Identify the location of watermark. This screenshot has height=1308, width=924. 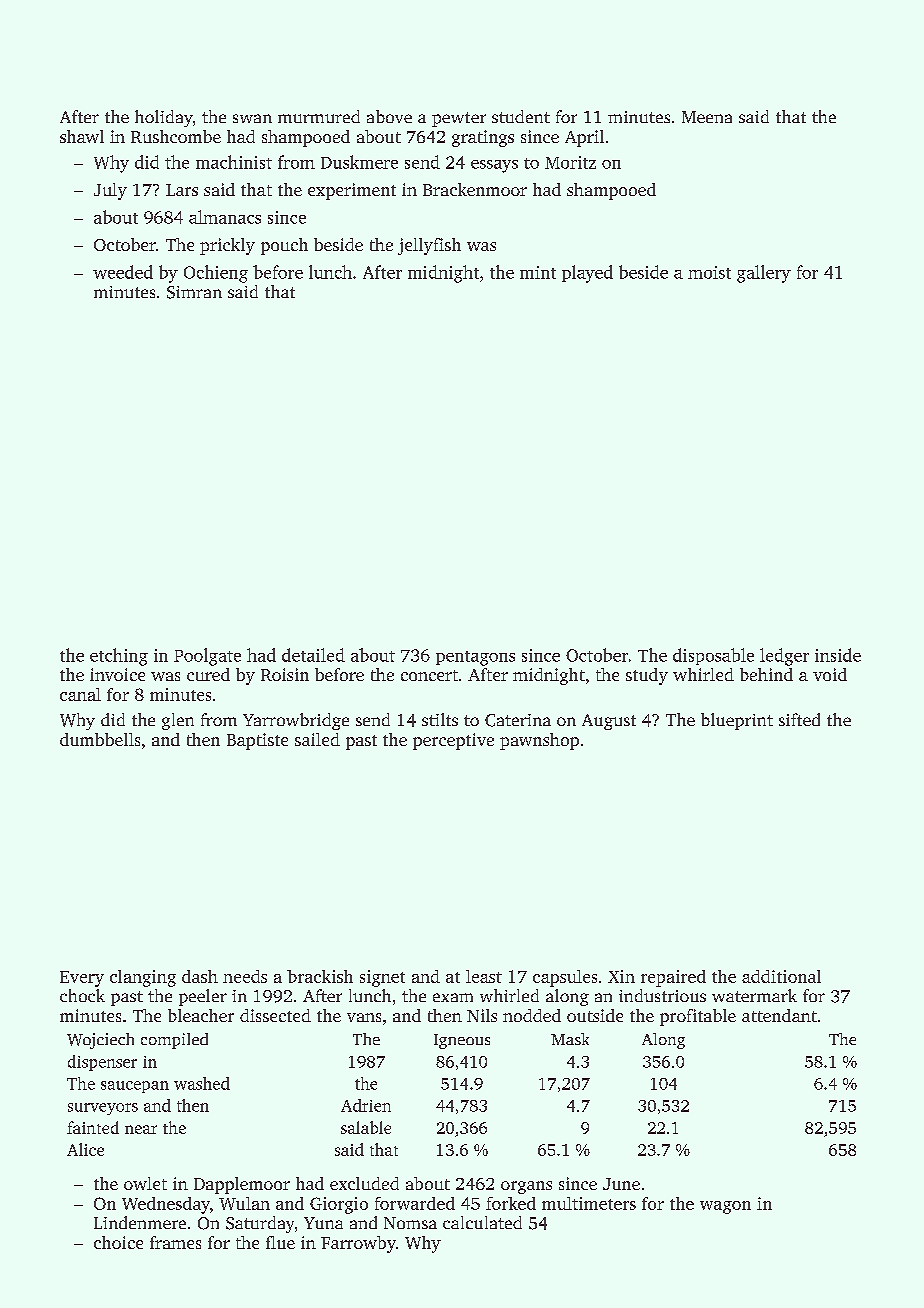
(754, 995).
